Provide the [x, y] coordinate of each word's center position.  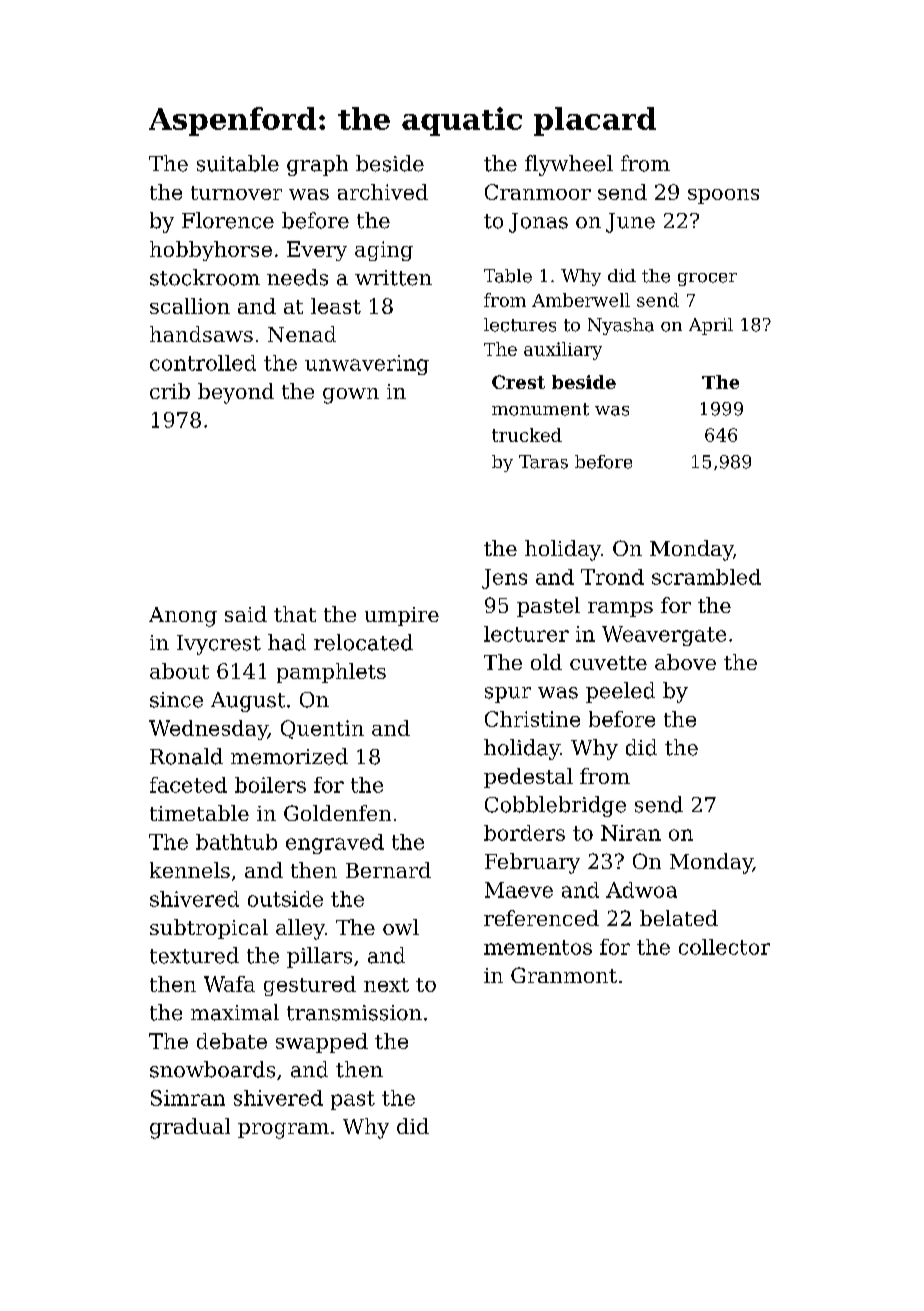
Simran [188, 1098]
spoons [723, 196]
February [532, 863]
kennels [190, 870]
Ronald [186, 756]
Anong [183, 617]
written [393, 278]
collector [724, 947]
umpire [402, 616]
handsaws [201, 334]
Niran [631, 833]
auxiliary [563, 351]
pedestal [528, 778]
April [711, 326]
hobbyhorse [211, 251]
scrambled [706, 577]
